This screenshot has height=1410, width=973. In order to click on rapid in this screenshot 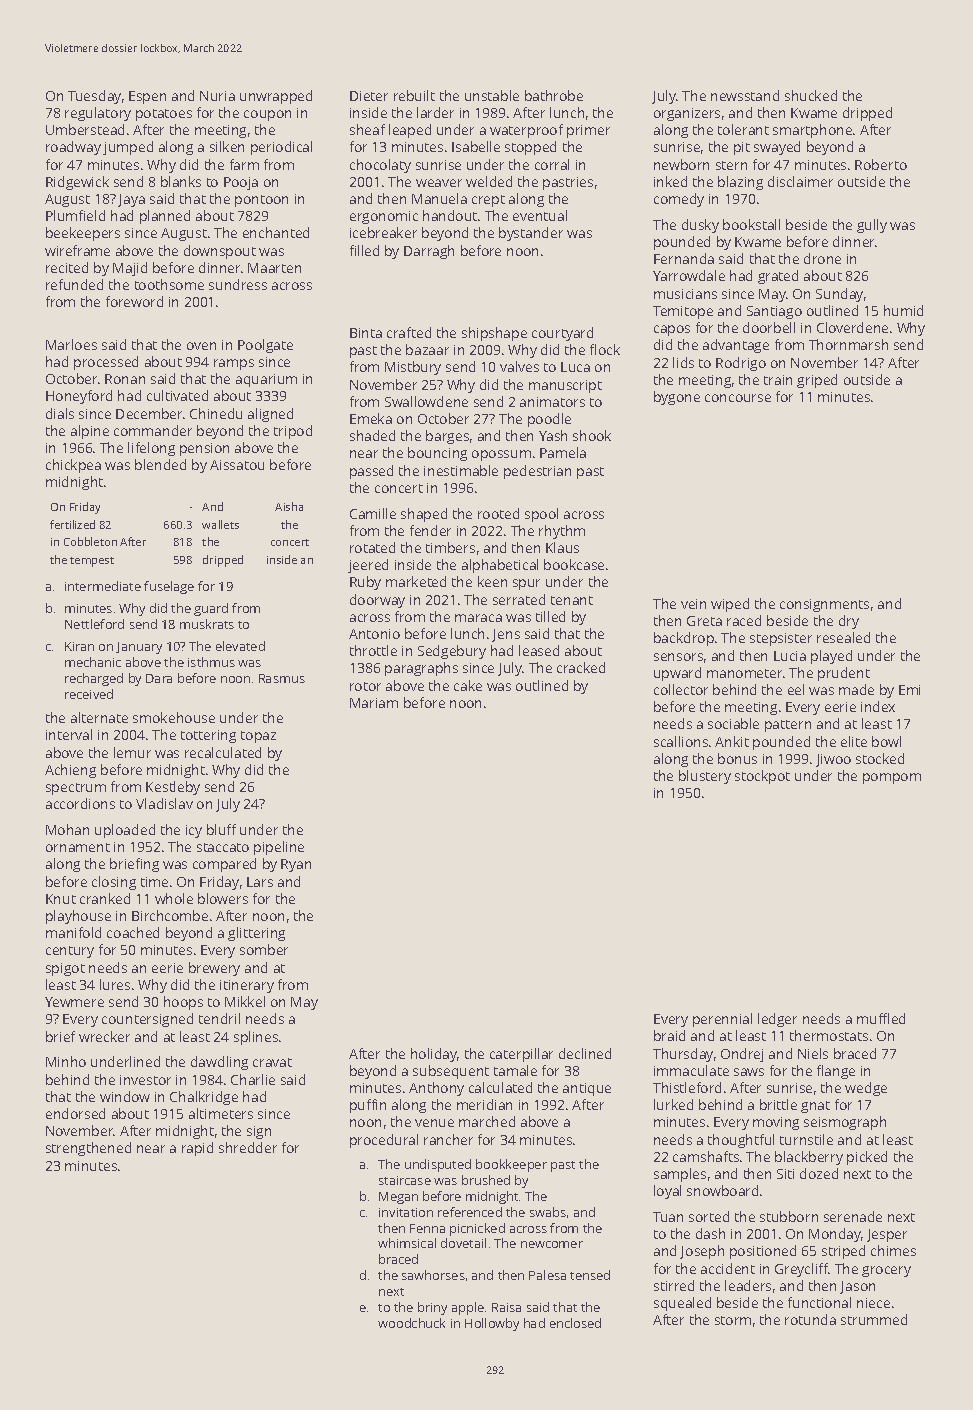, I will do `click(197, 1149)`.
